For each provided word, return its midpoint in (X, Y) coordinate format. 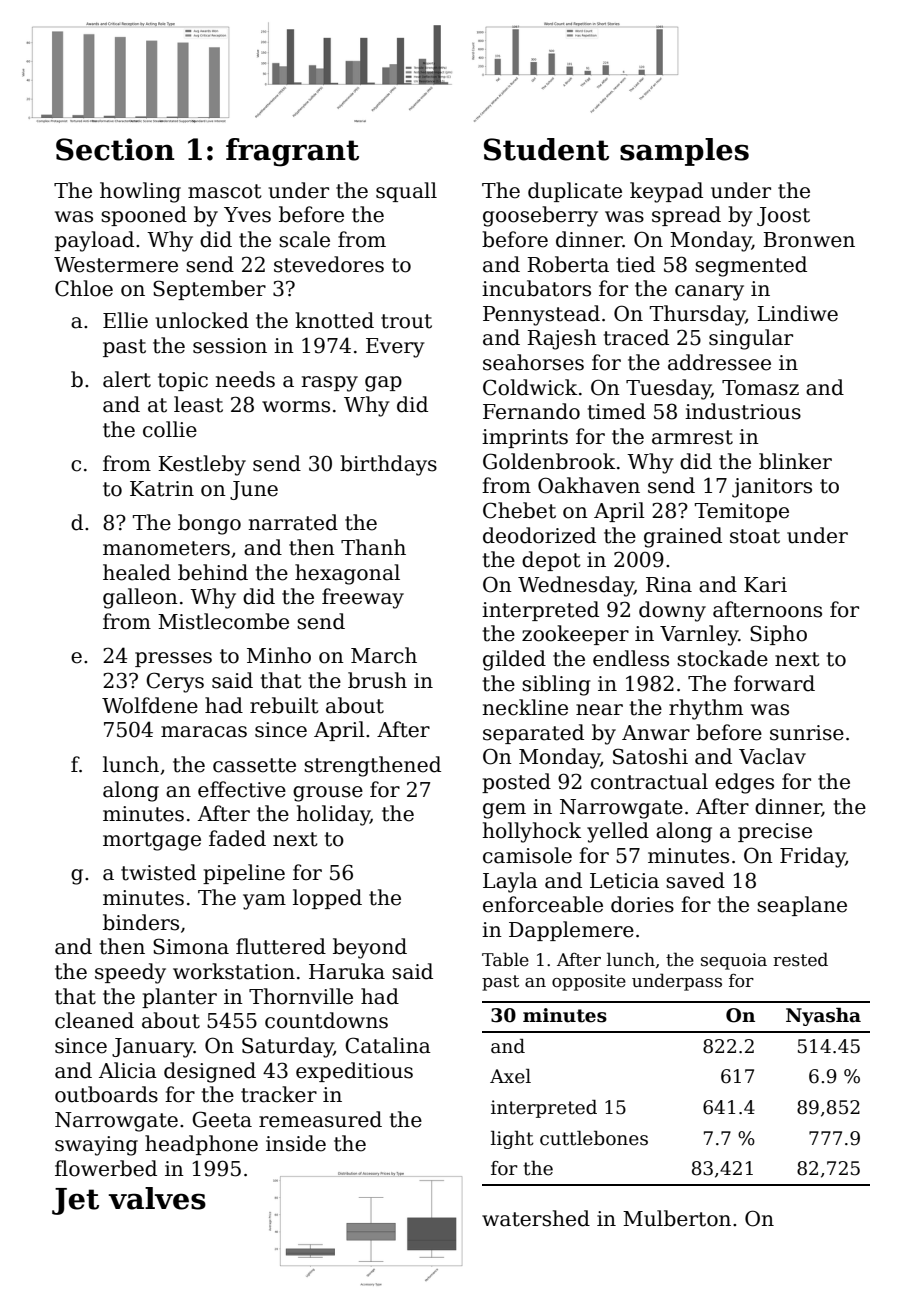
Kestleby (202, 465)
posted (516, 783)
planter (179, 998)
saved (695, 880)
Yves (247, 215)
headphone (201, 1145)
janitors (772, 488)
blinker (795, 461)
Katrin (162, 489)
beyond (370, 948)
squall (406, 192)
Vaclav (772, 756)
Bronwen (809, 240)
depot (551, 561)
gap (383, 384)
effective (242, 789)
